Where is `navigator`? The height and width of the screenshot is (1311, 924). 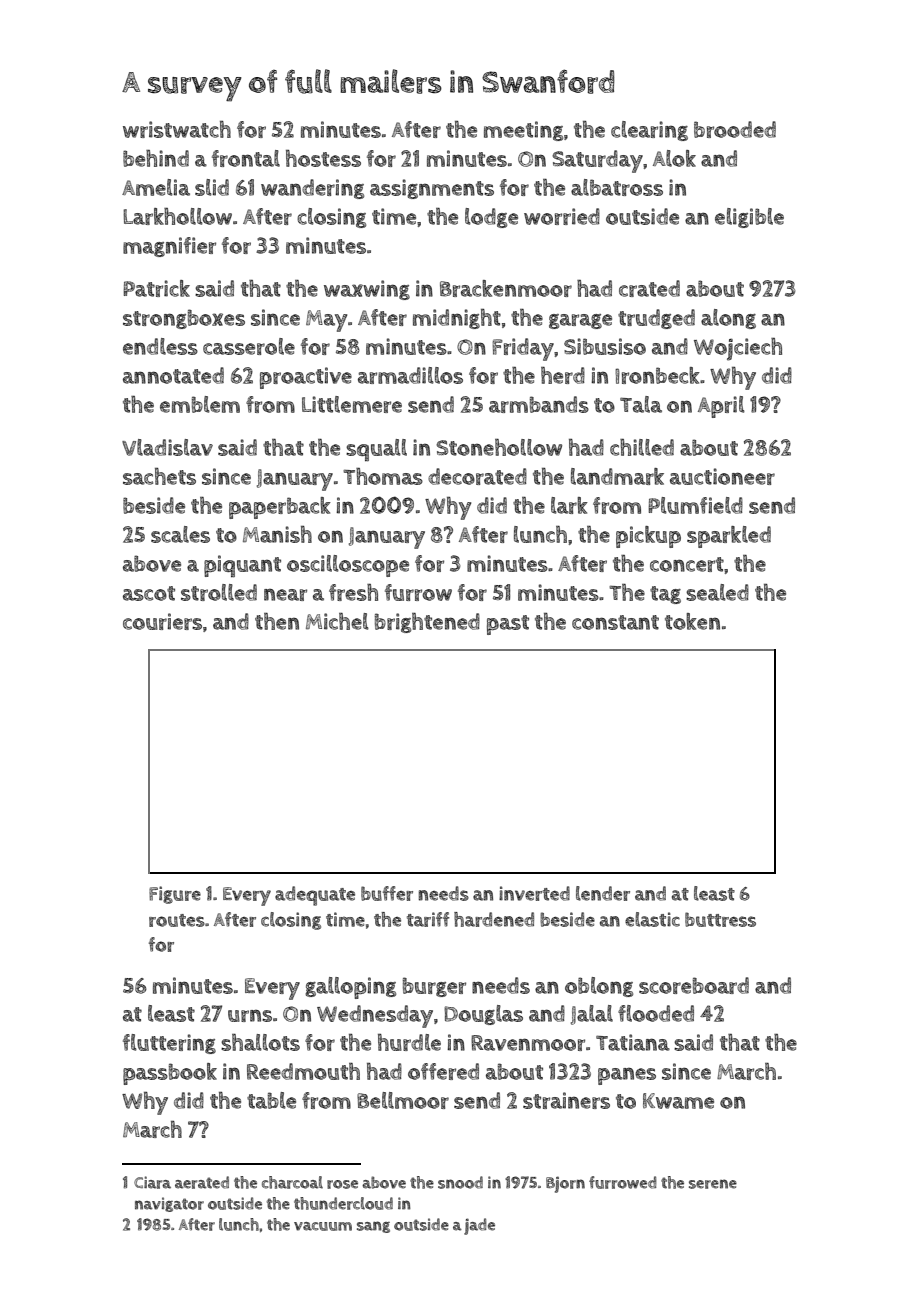 navigator is located at coordinates (169, 1204).
